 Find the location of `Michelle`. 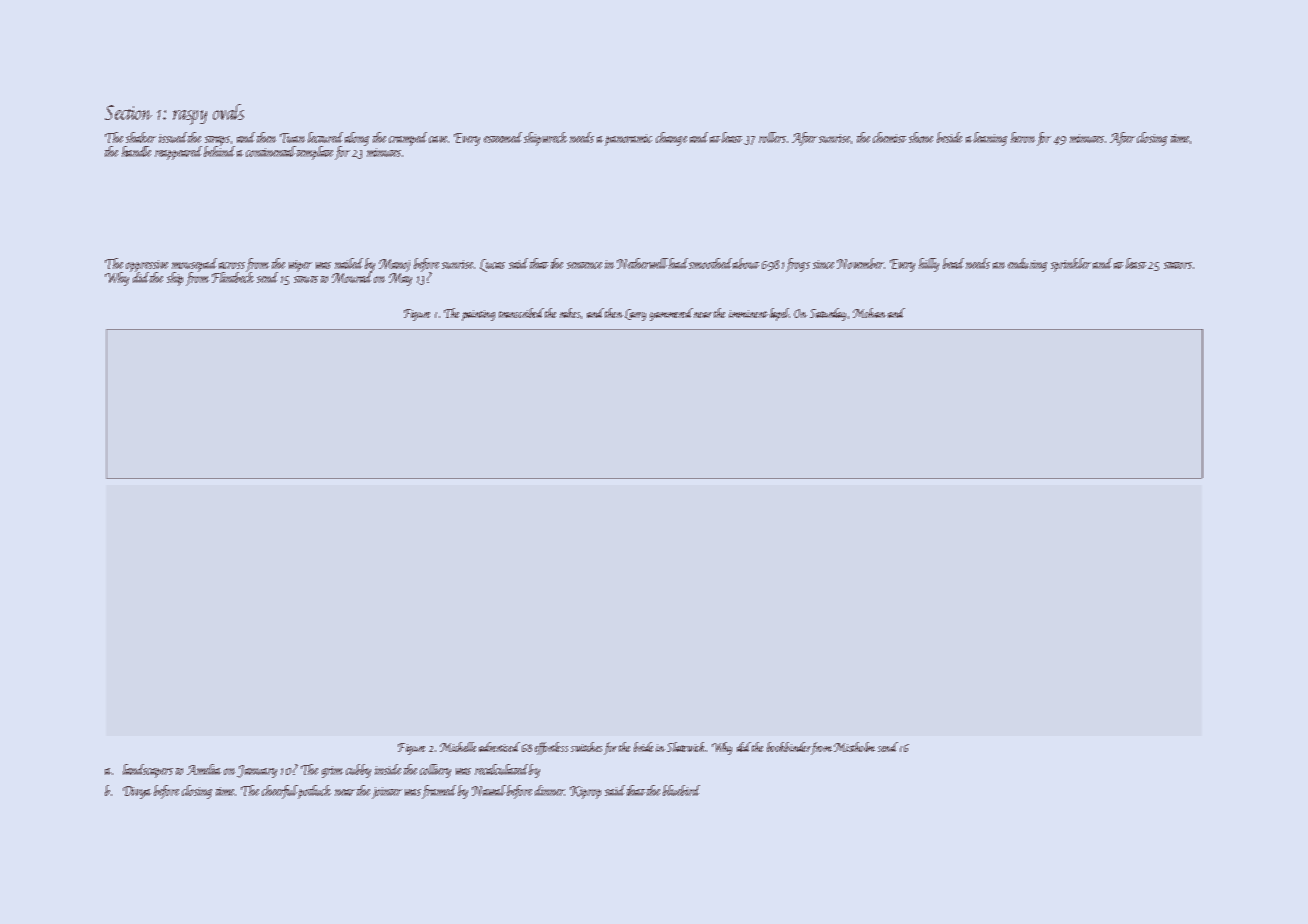

Michelle is located at coordinates (458, 747).
